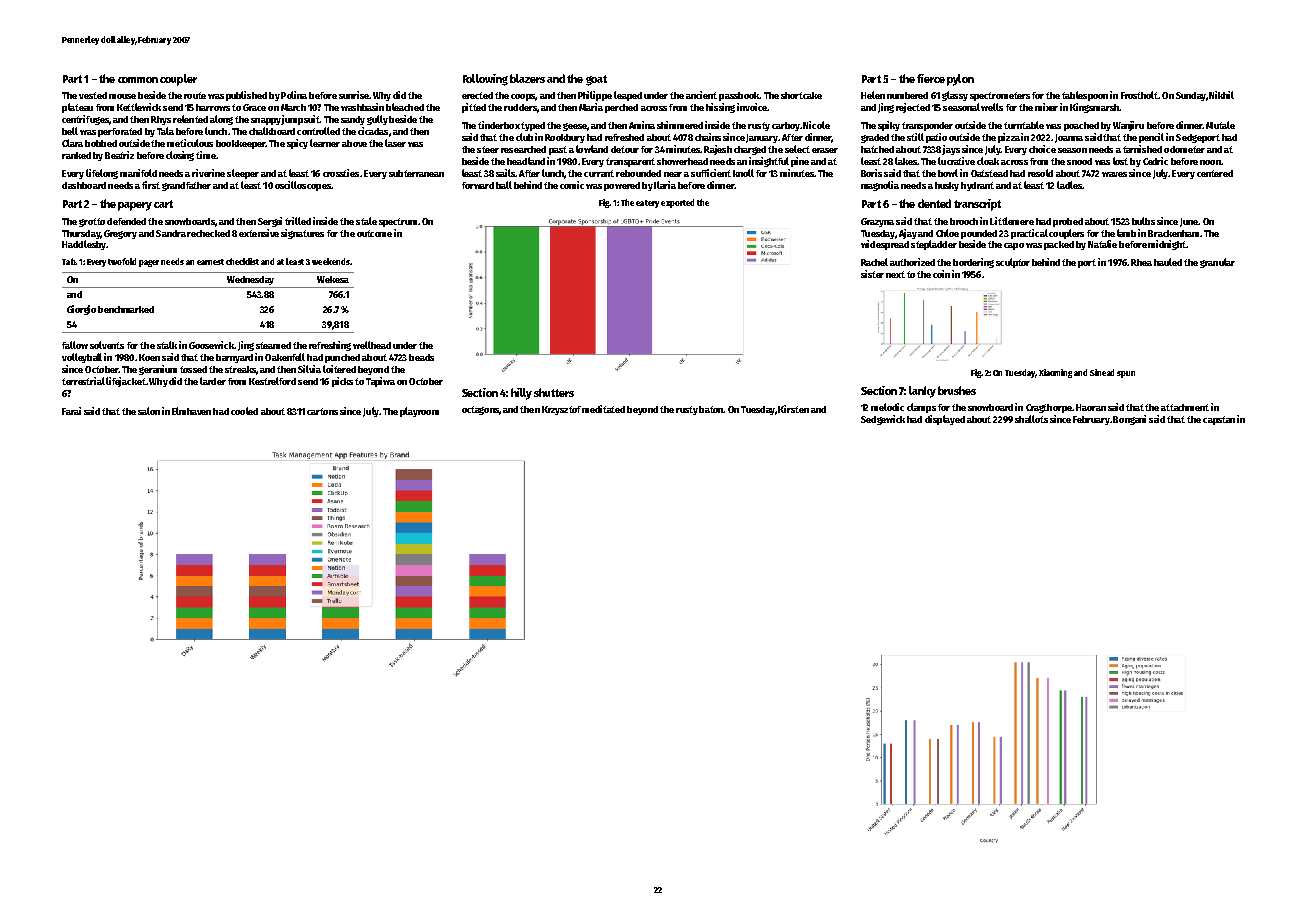 Image resolution: width=1308 pixels, height=924 pixels. Describe the element at coordinates (1219, 420) in the page. I see `capstan` at that location.
